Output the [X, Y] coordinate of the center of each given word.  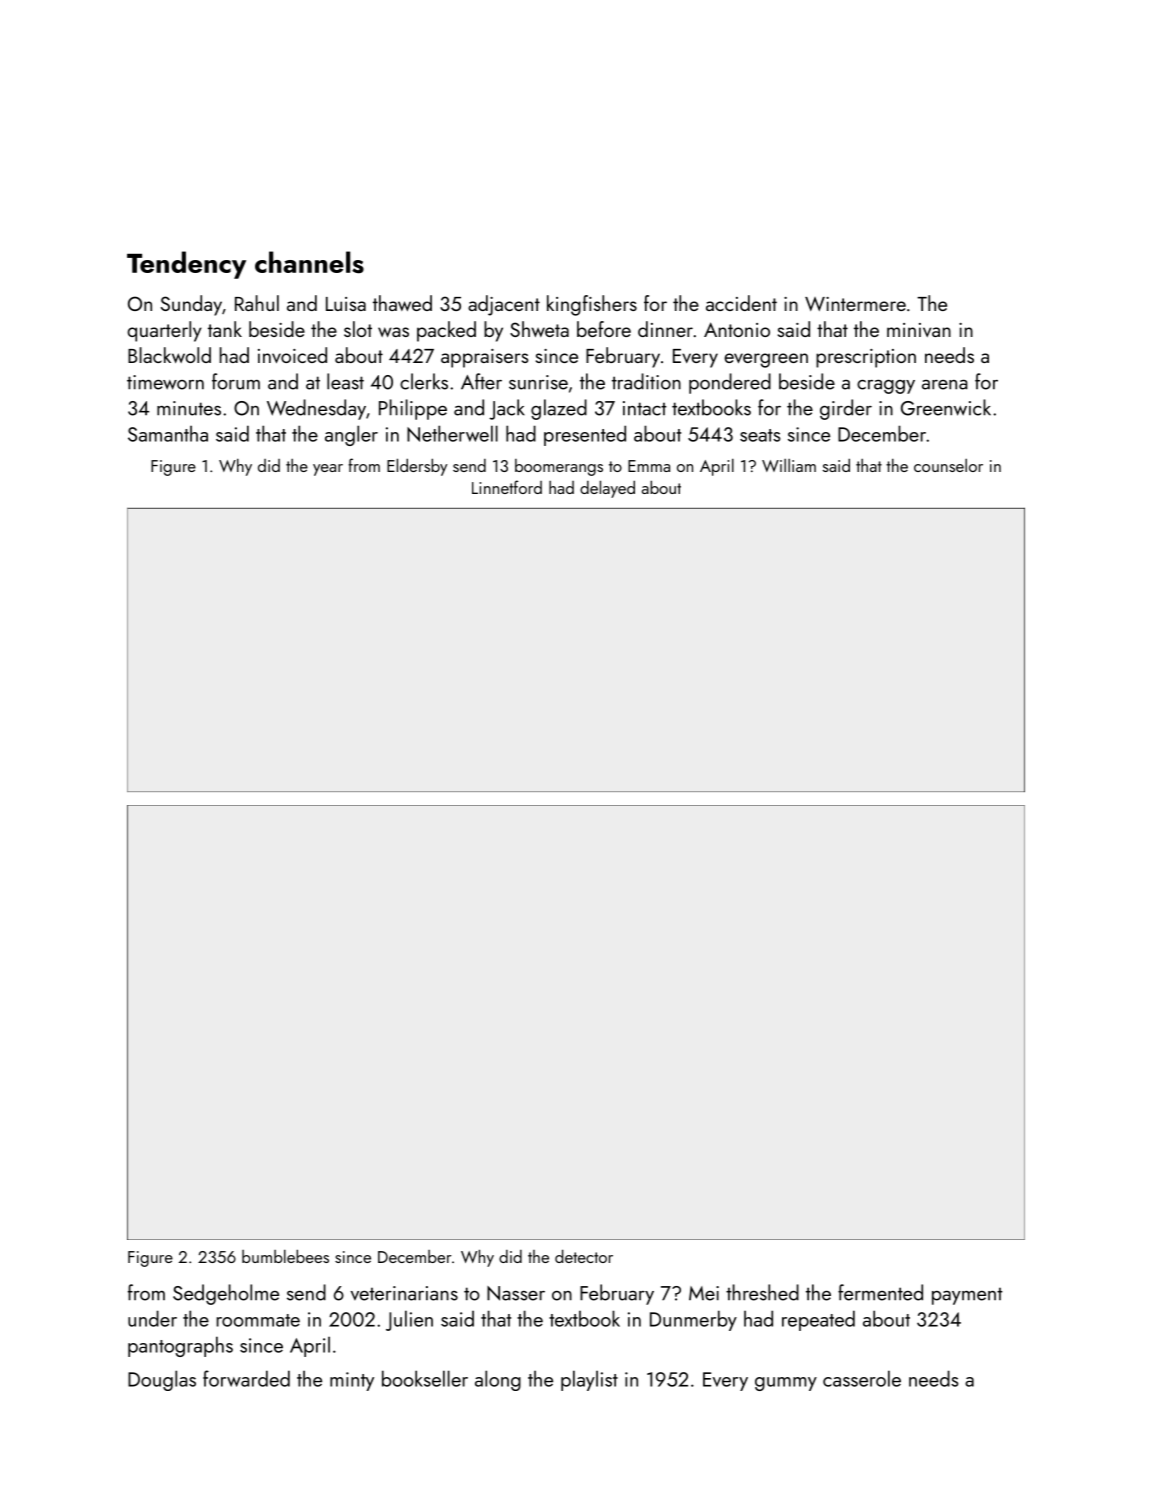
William [789, 465]
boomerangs [559, 467]
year [328, 470]
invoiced [292, 355]
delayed [607, 489]
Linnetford [507, 487]
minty [352, 1381]
